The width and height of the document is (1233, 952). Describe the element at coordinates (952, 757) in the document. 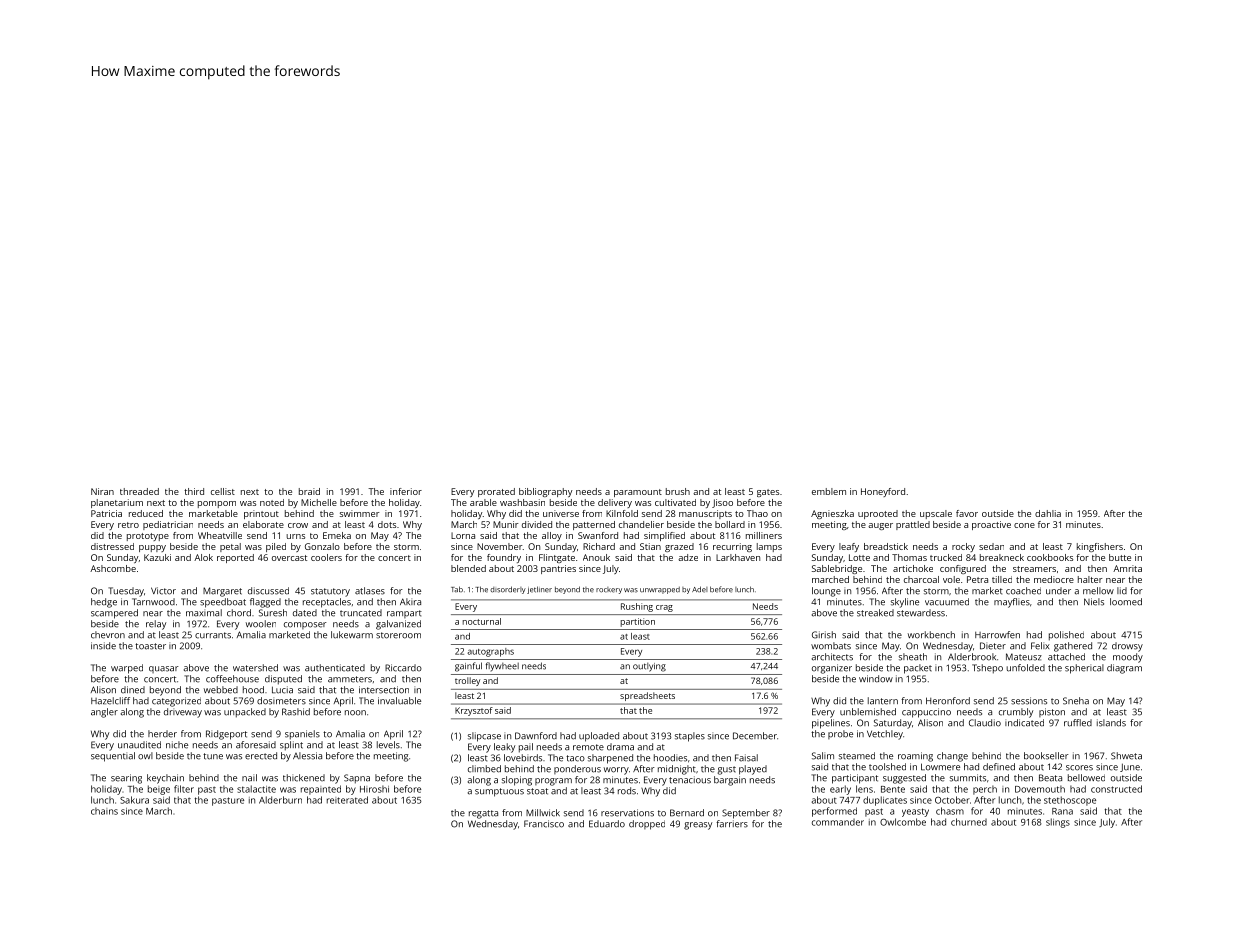

I see `change` at that location.
